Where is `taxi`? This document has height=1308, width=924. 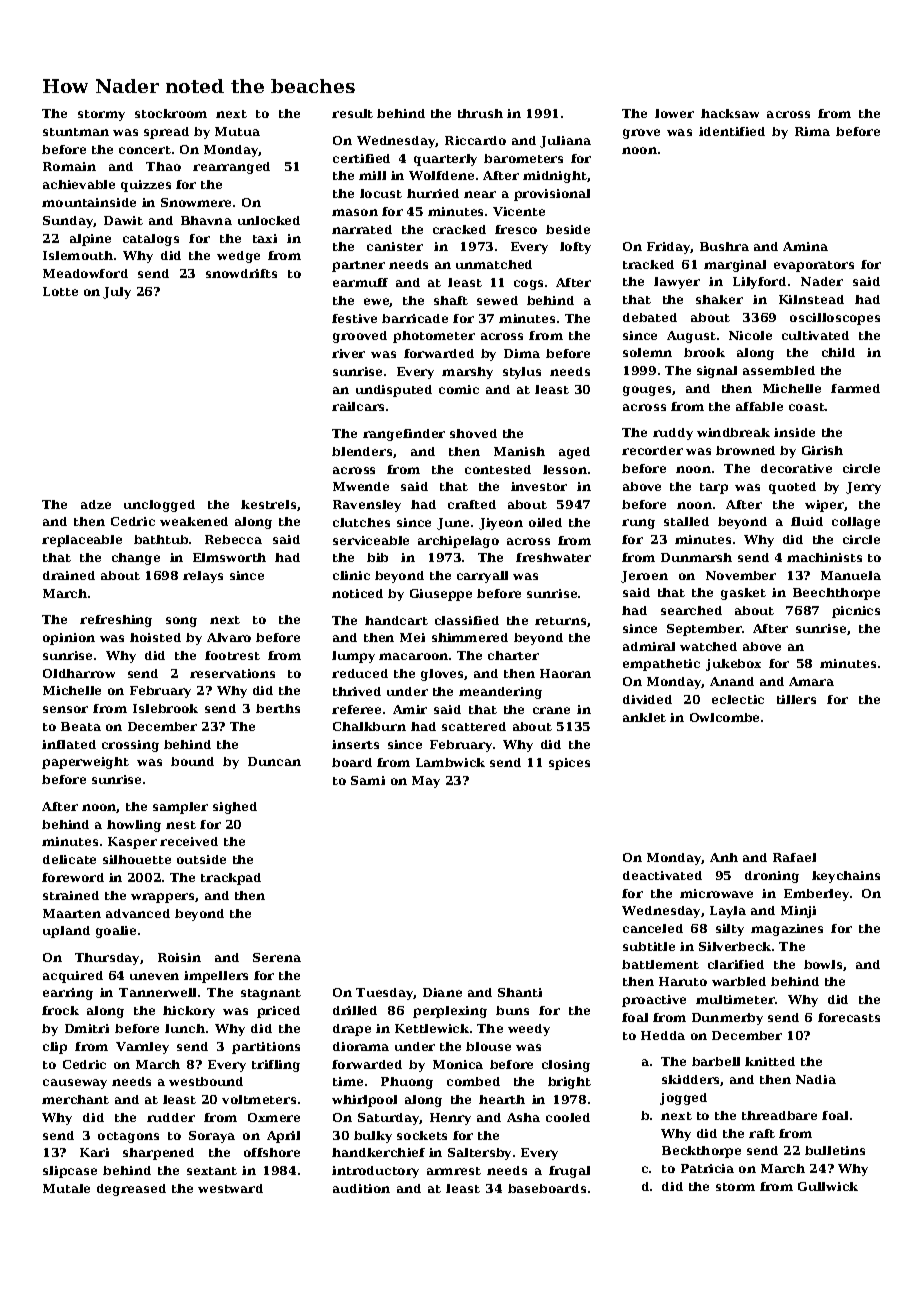 taxi is located at coordinates (265, 238).
